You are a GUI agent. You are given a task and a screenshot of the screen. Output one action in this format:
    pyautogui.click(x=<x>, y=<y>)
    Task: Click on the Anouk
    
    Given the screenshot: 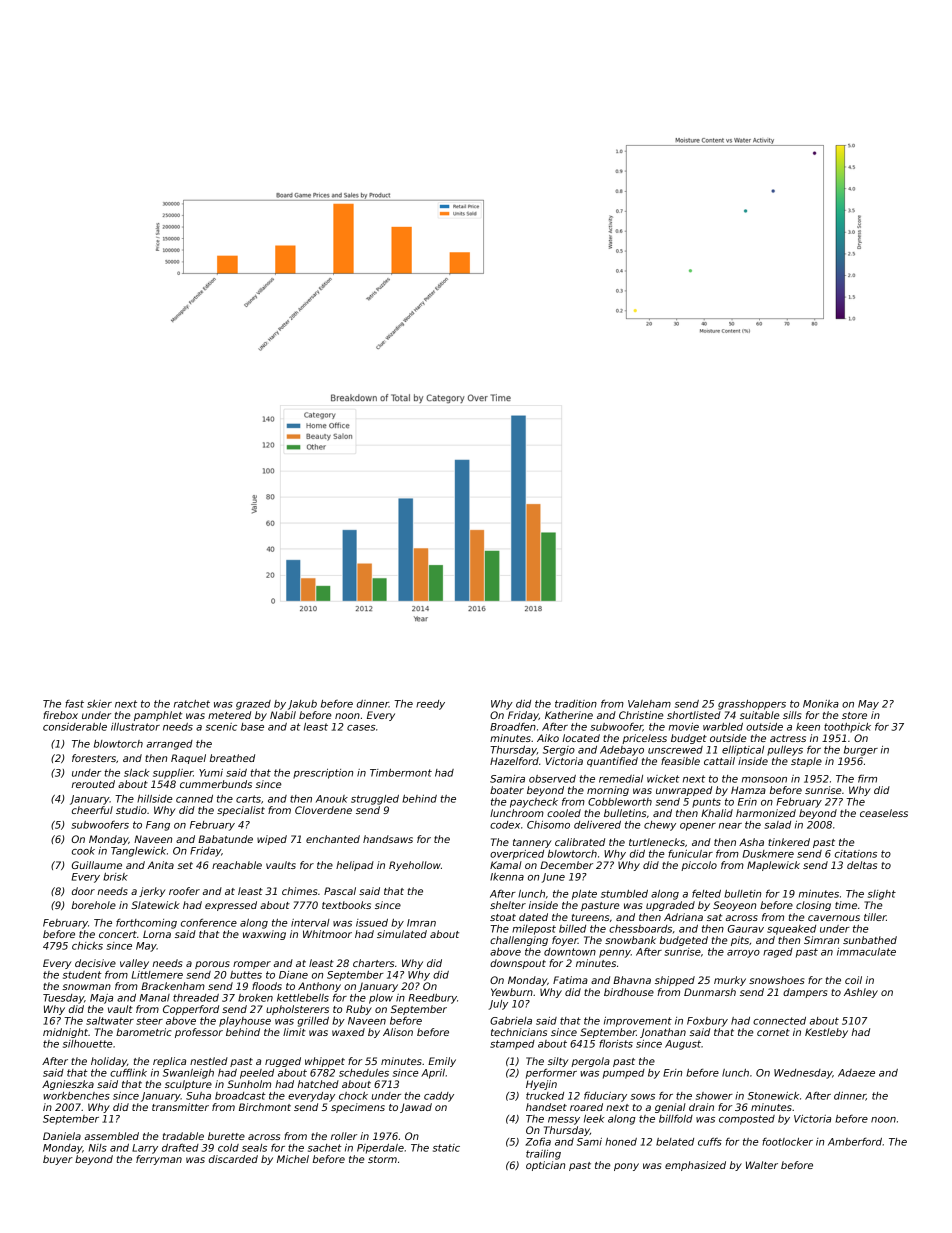 What is the action you would take?
    pyautogui.click(x=332, y=799)
